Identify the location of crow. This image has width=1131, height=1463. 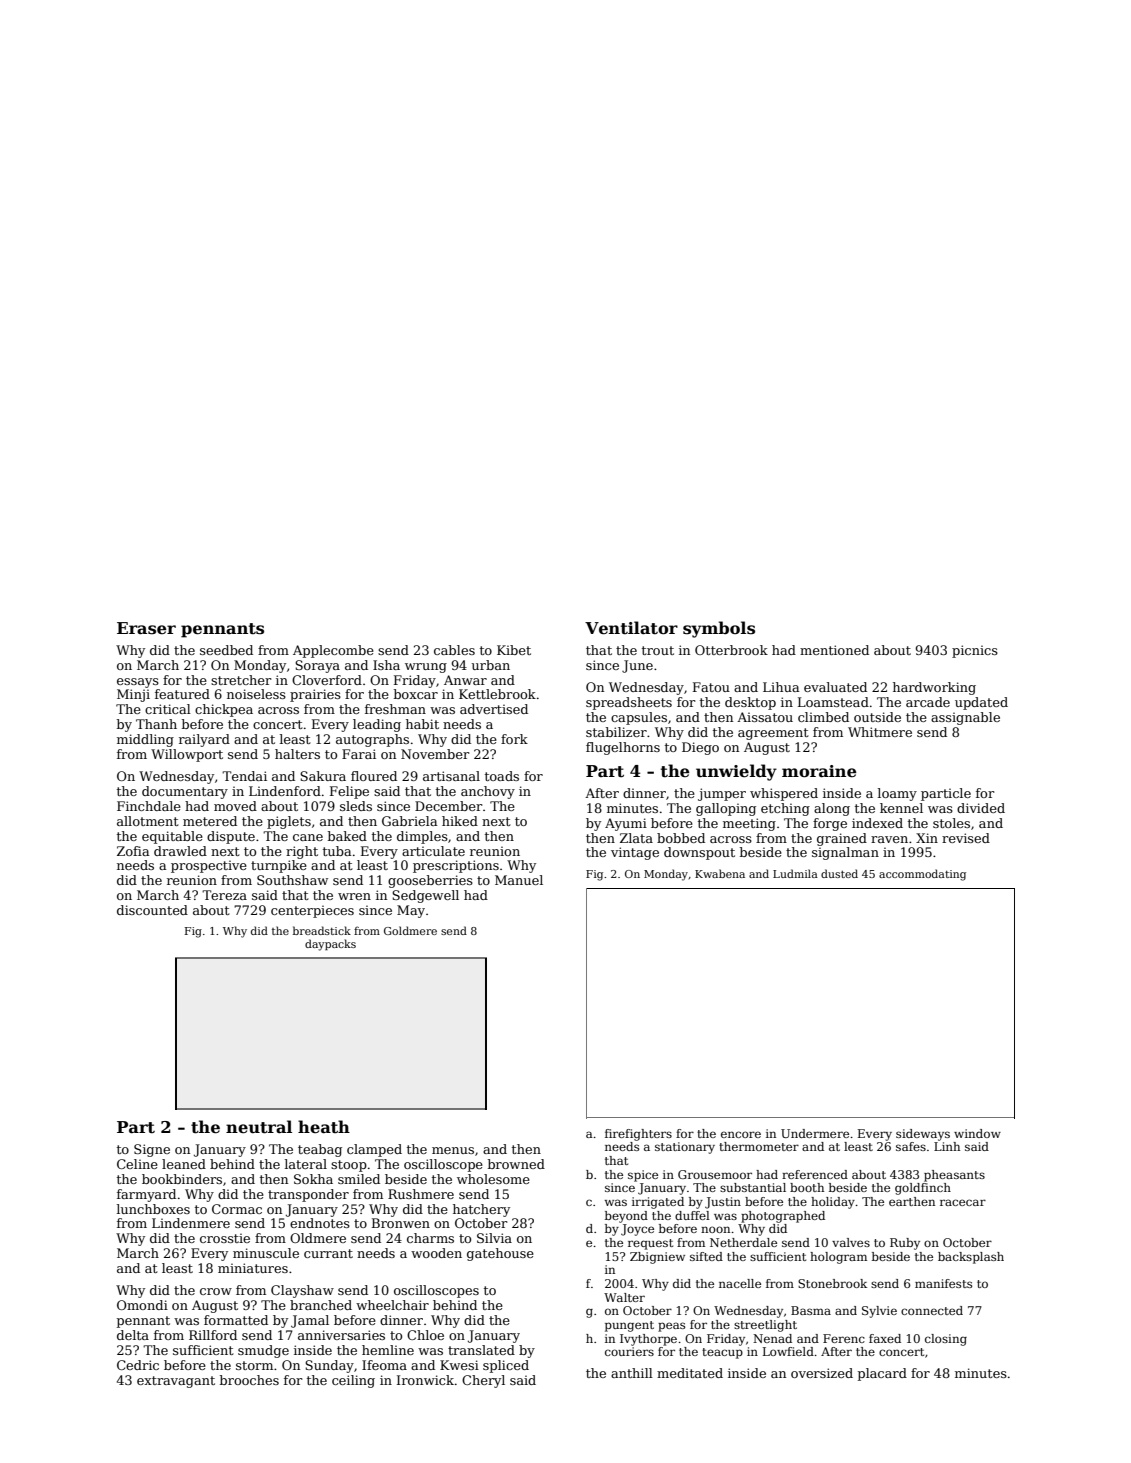
(216, 1291).
